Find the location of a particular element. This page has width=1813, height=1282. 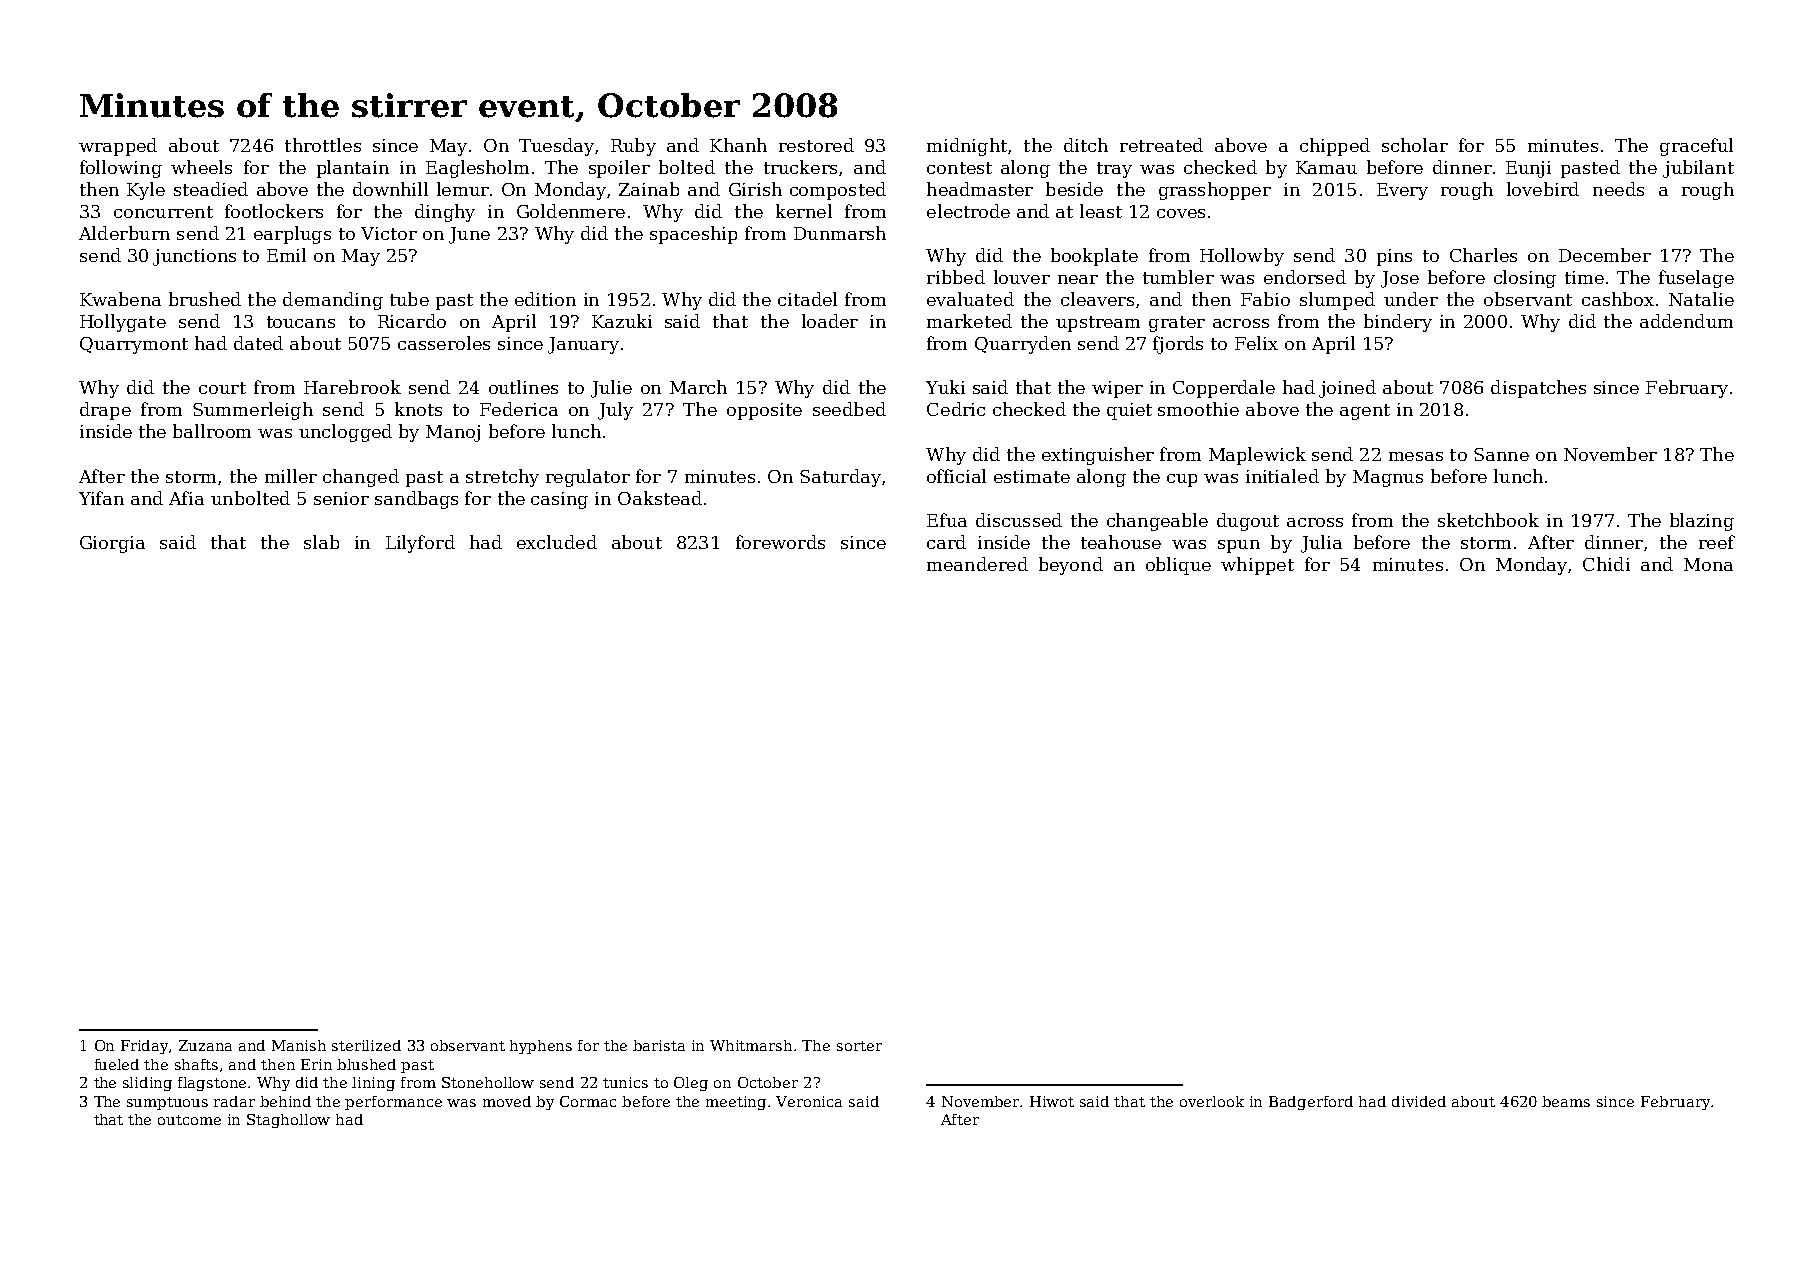

forewords is located at coordinates (780, 542).
